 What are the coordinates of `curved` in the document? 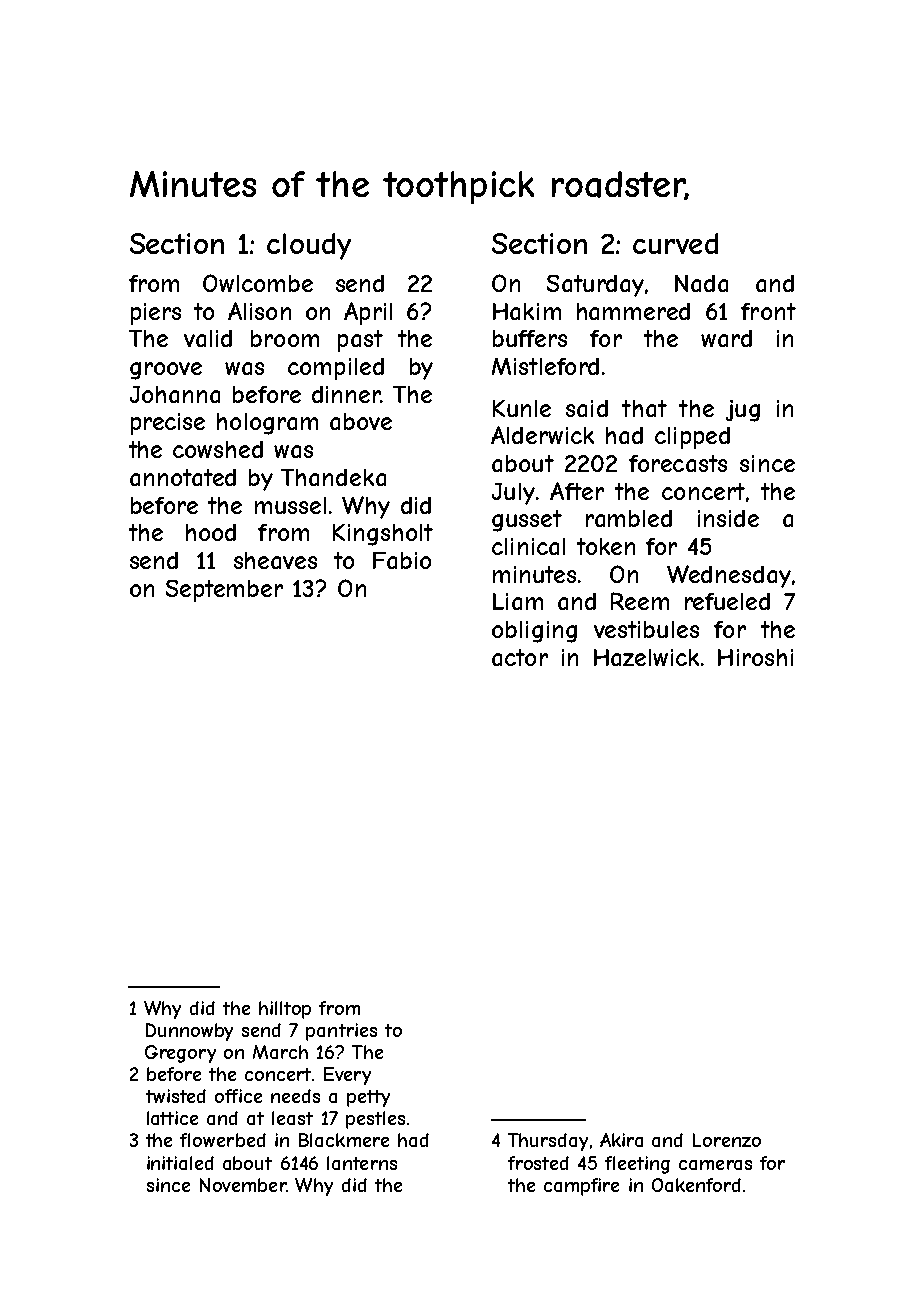 It's located at (675, 243).
